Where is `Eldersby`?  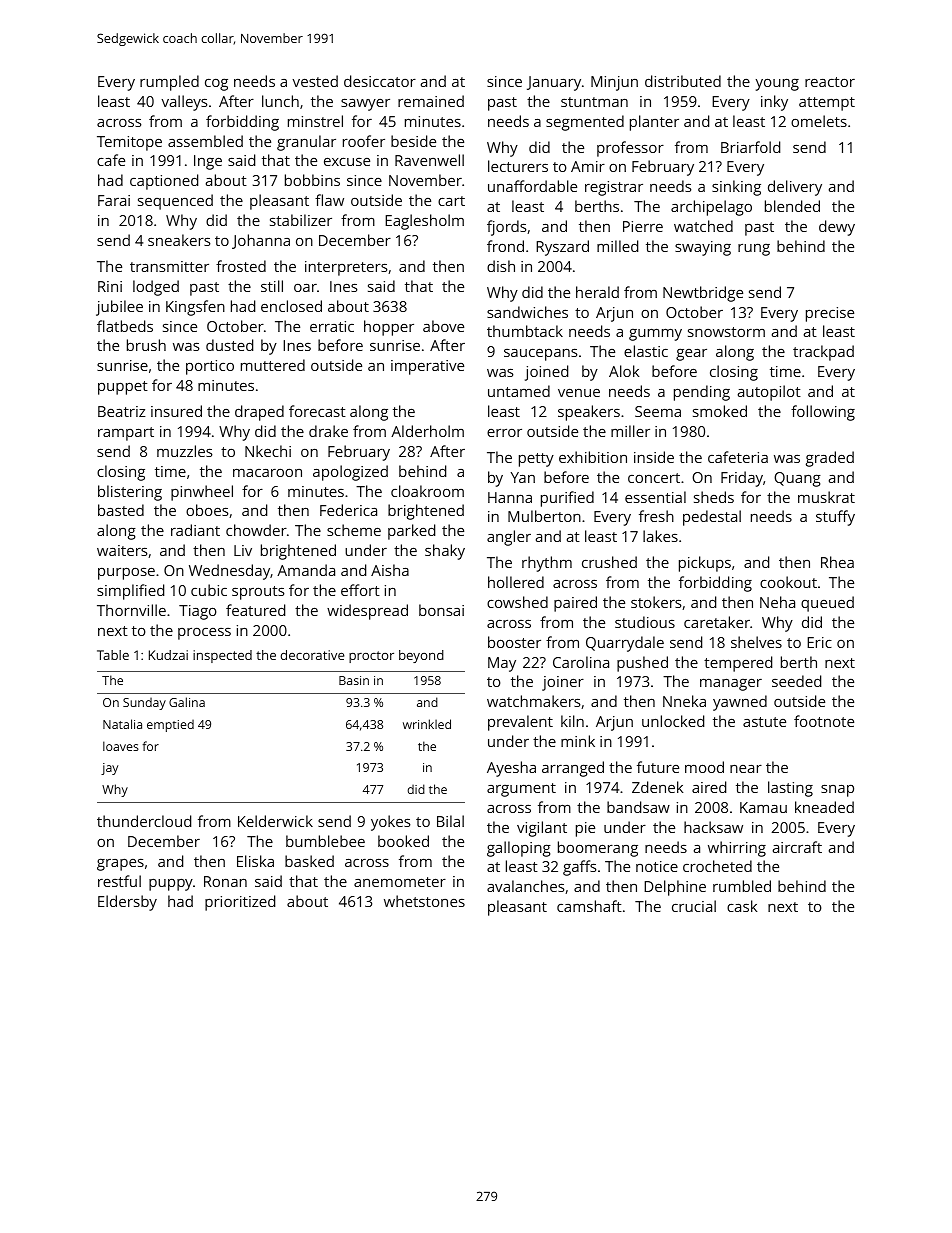
Eldersby is located at coordinates (127, 903).
